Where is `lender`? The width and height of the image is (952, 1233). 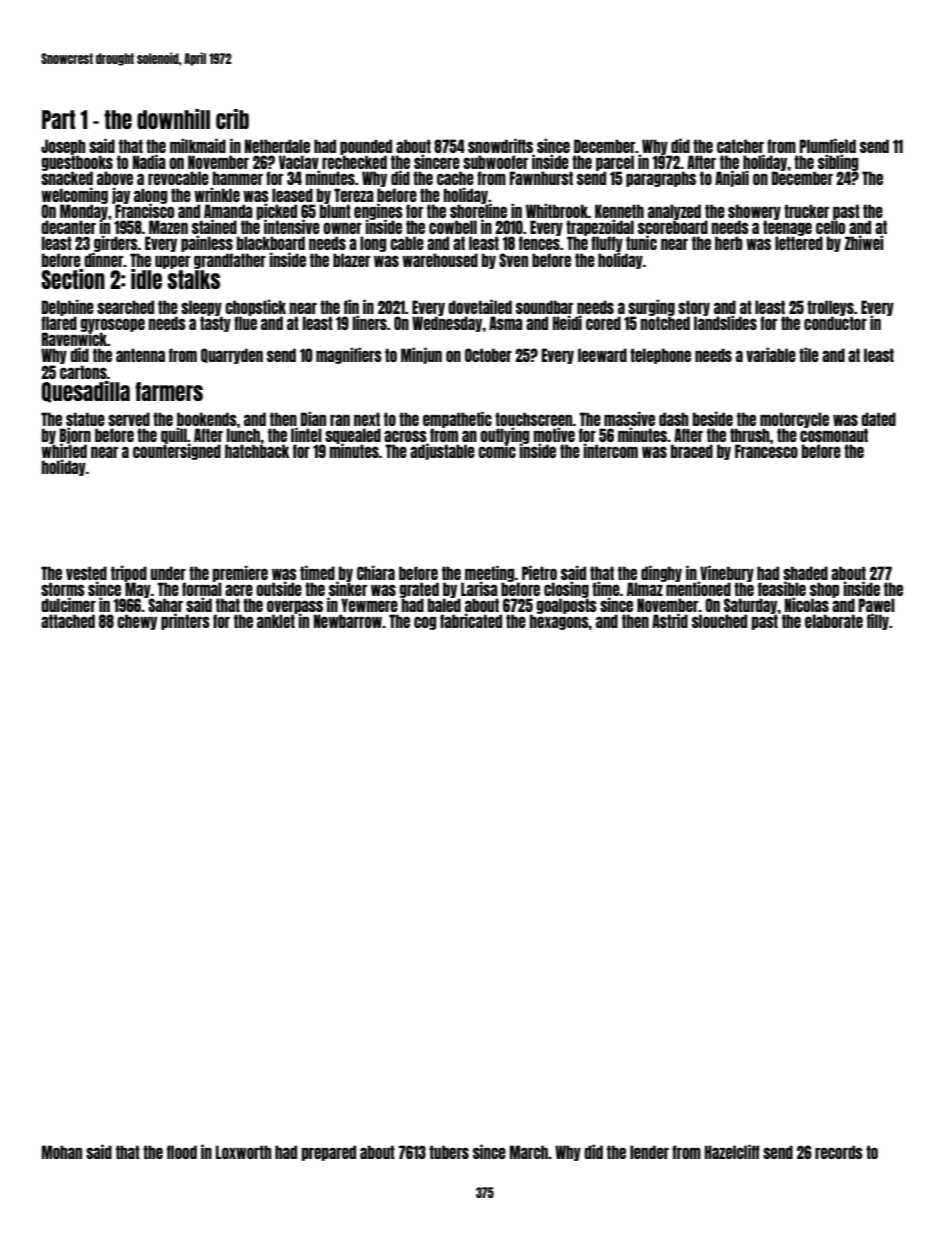 lender is located at coordinates (649, 1152).
